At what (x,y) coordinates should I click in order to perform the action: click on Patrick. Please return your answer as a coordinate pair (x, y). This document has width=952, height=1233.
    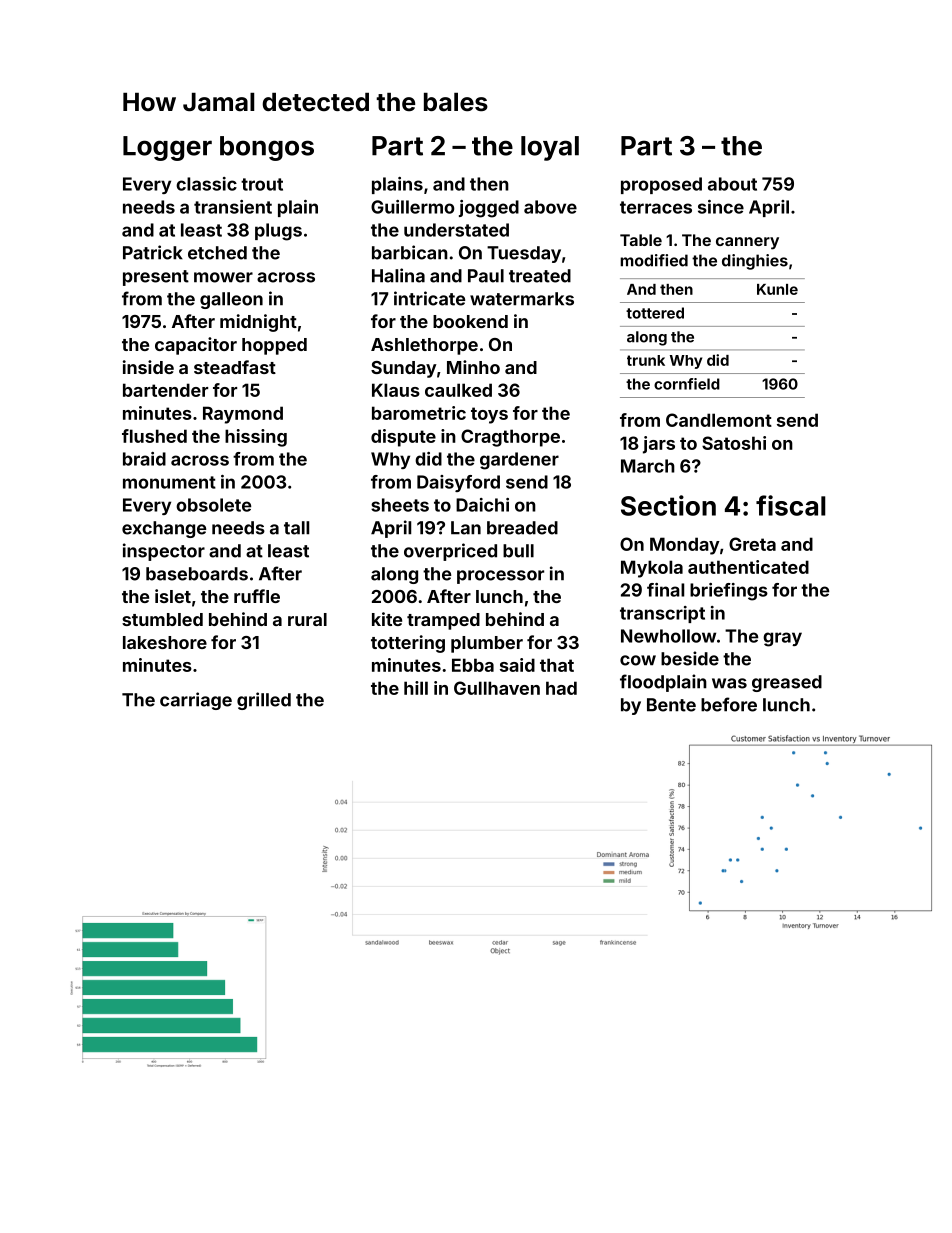
    Looking at the image, I should click on (153, 252).
